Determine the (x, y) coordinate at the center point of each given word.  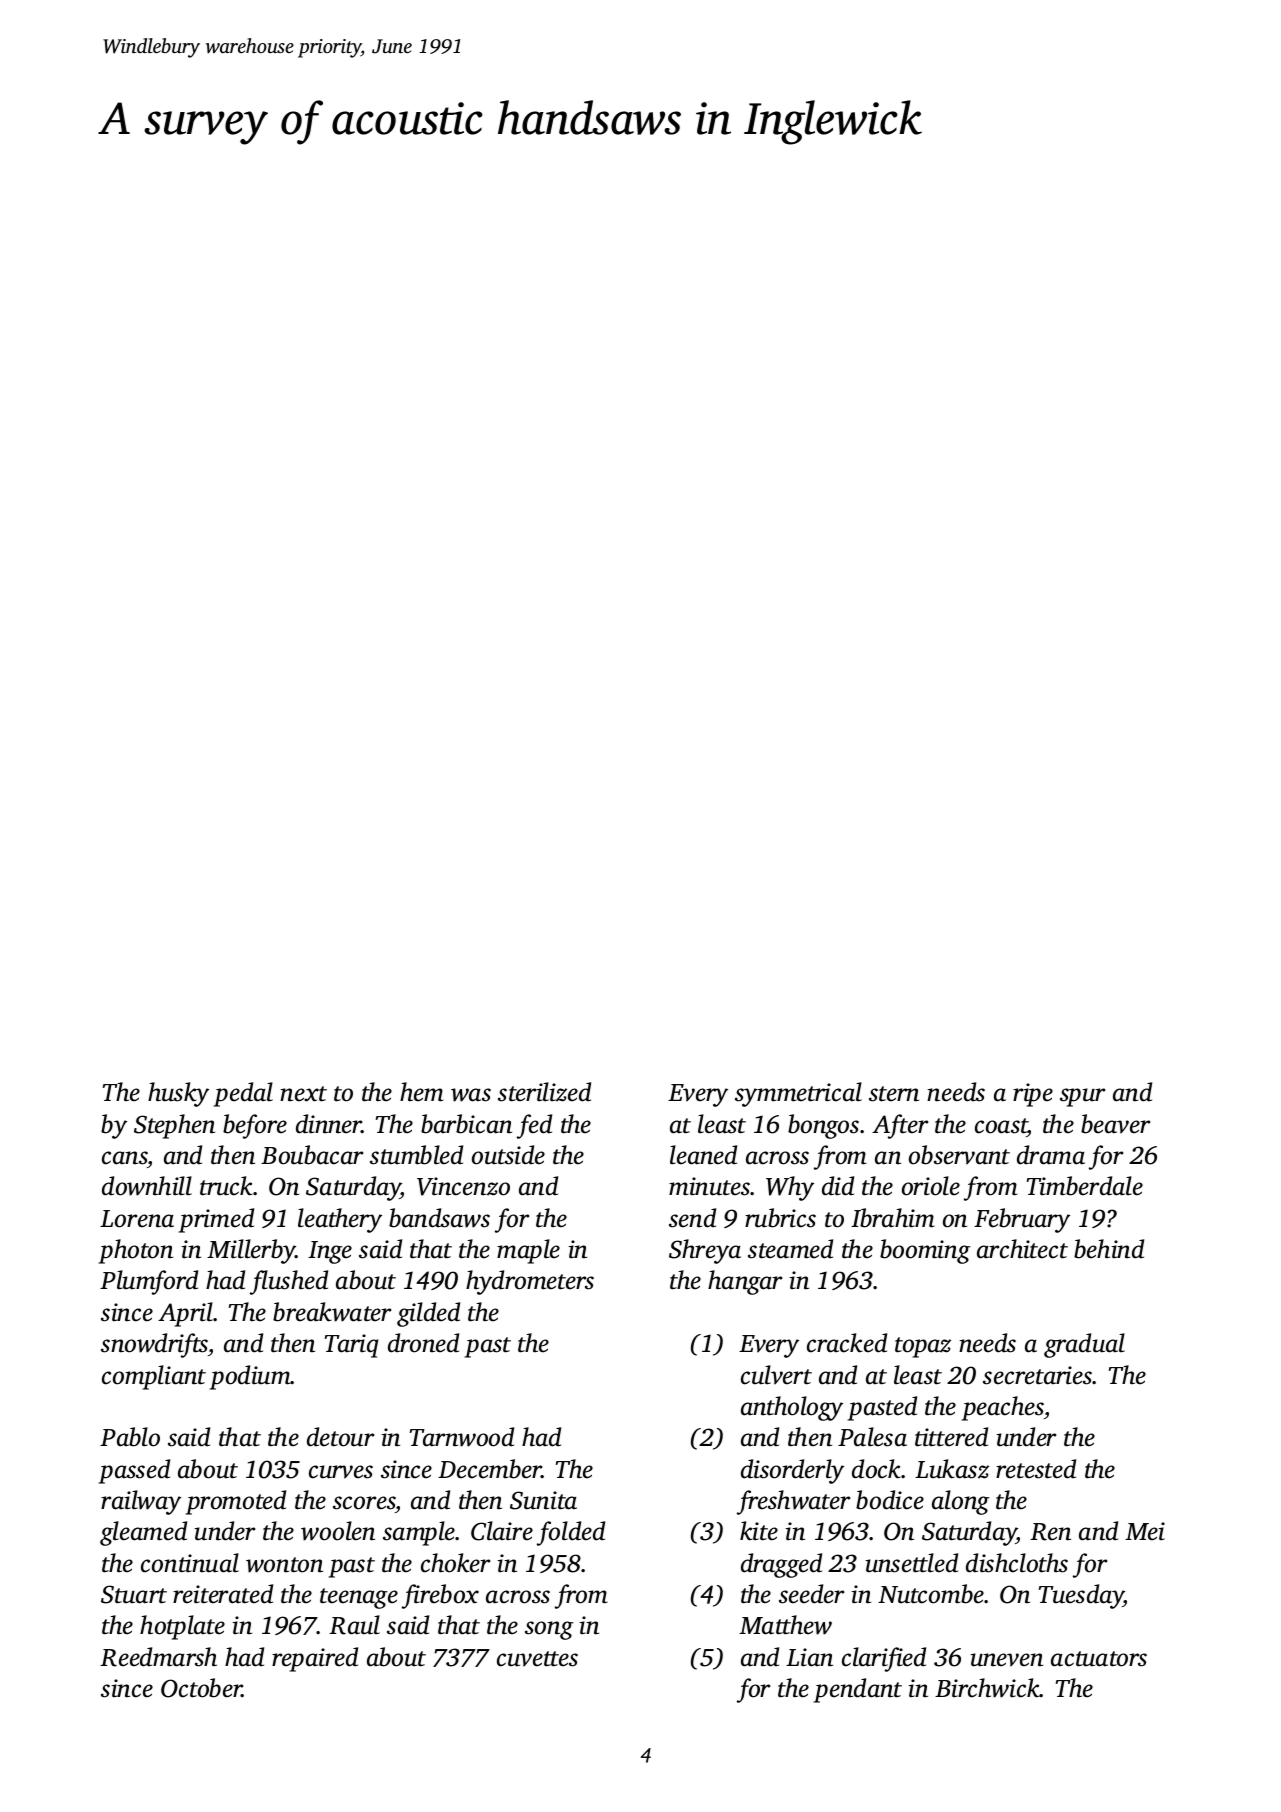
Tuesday (1081, 1596)
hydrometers (530, 1282)
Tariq (351, 1346)
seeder (811, 1594)
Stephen (174, 1126)
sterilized (544, 1092)
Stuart (134, 1594)
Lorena (137, 1219)
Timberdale (1085, 1186)
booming (925, 1251)
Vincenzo (463, 1186)
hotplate (182, 1627)
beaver (1115, 1124)
